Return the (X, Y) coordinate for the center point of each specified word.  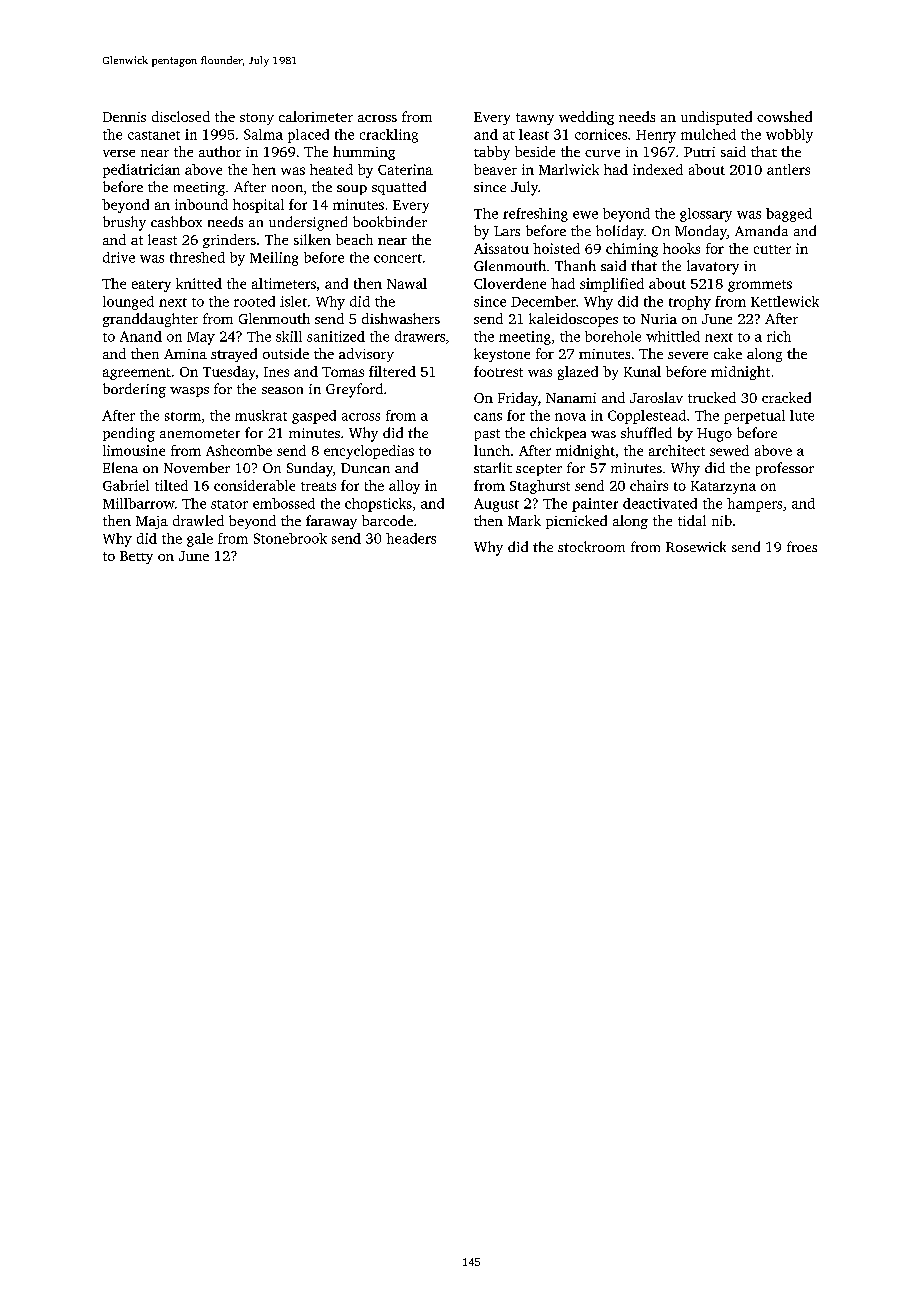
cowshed (784, 116)
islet (293, 301)
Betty (136, 557)
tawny (535, 119)
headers (411, 538)
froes (802, 546)
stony (257, 119)
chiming (632, 250)
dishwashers (401, 318)
